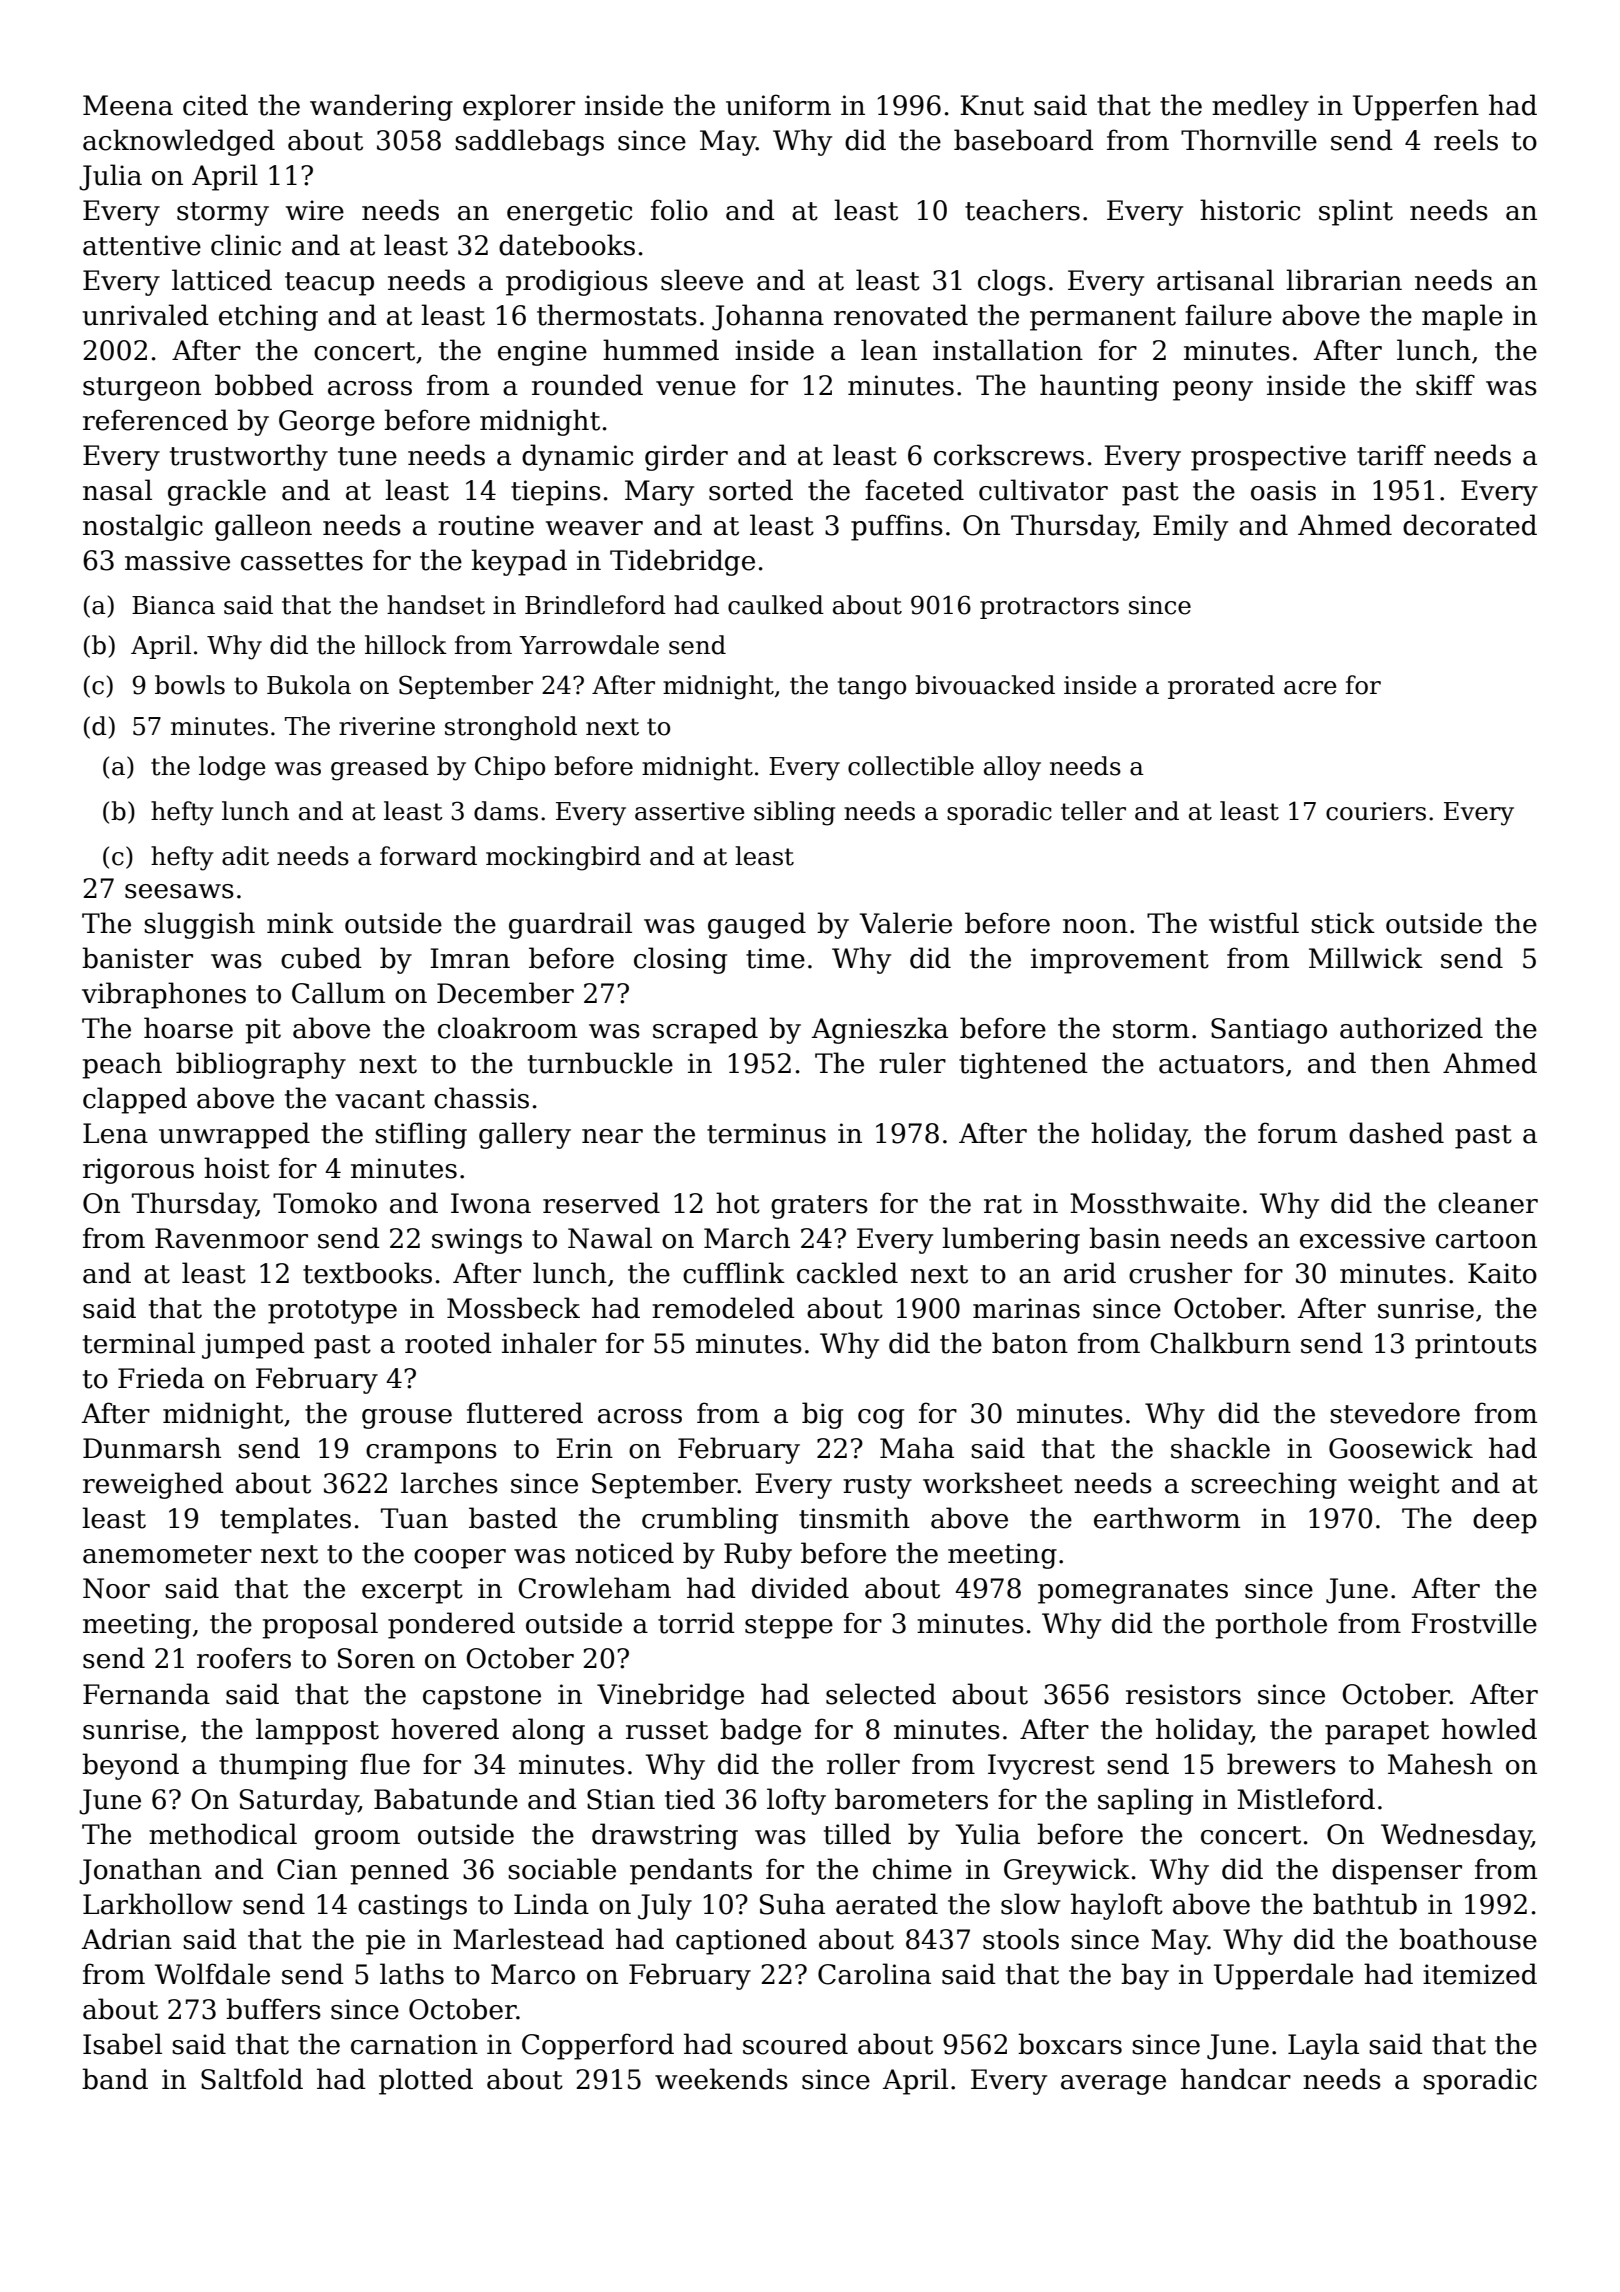 The height and width of the document is (2292, 1620). Describe the element at coordinates (1236, 2079) in the document. I see `handcar` at that location.
